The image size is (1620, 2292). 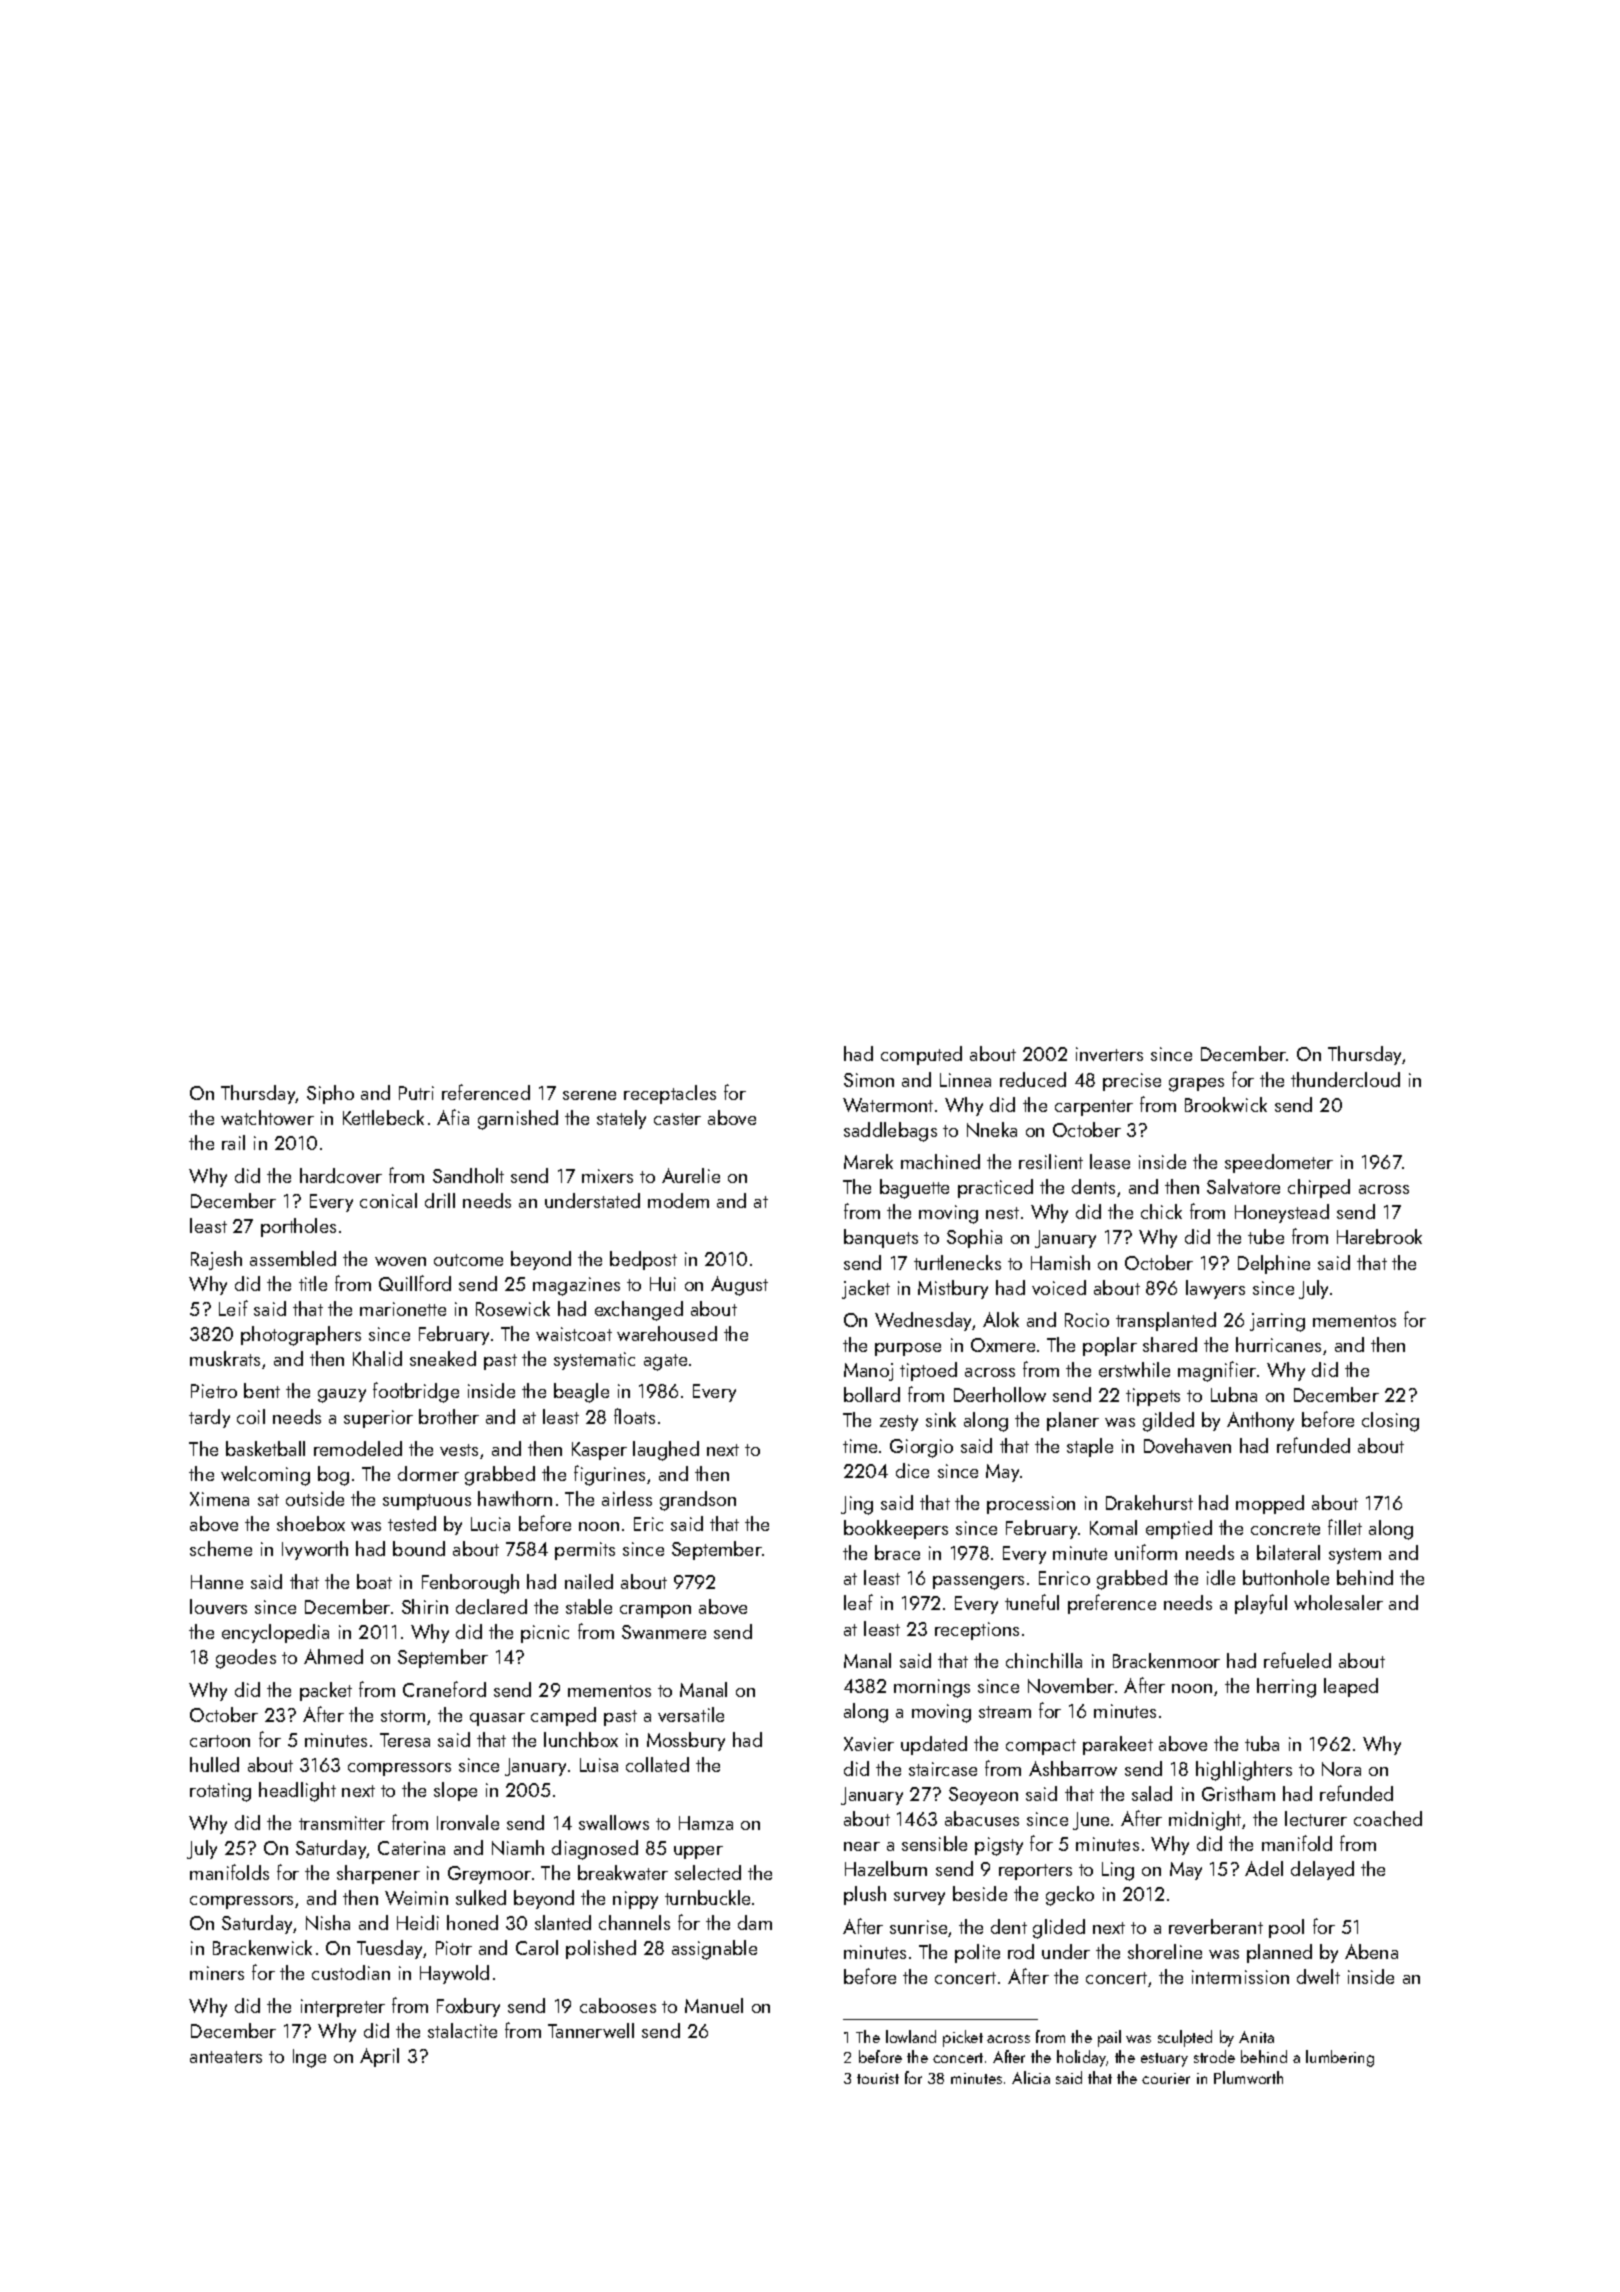 What do you see at coordinates (343, 2008) in the page?
I see `interpreter` at bounding box center [343, 2008].
